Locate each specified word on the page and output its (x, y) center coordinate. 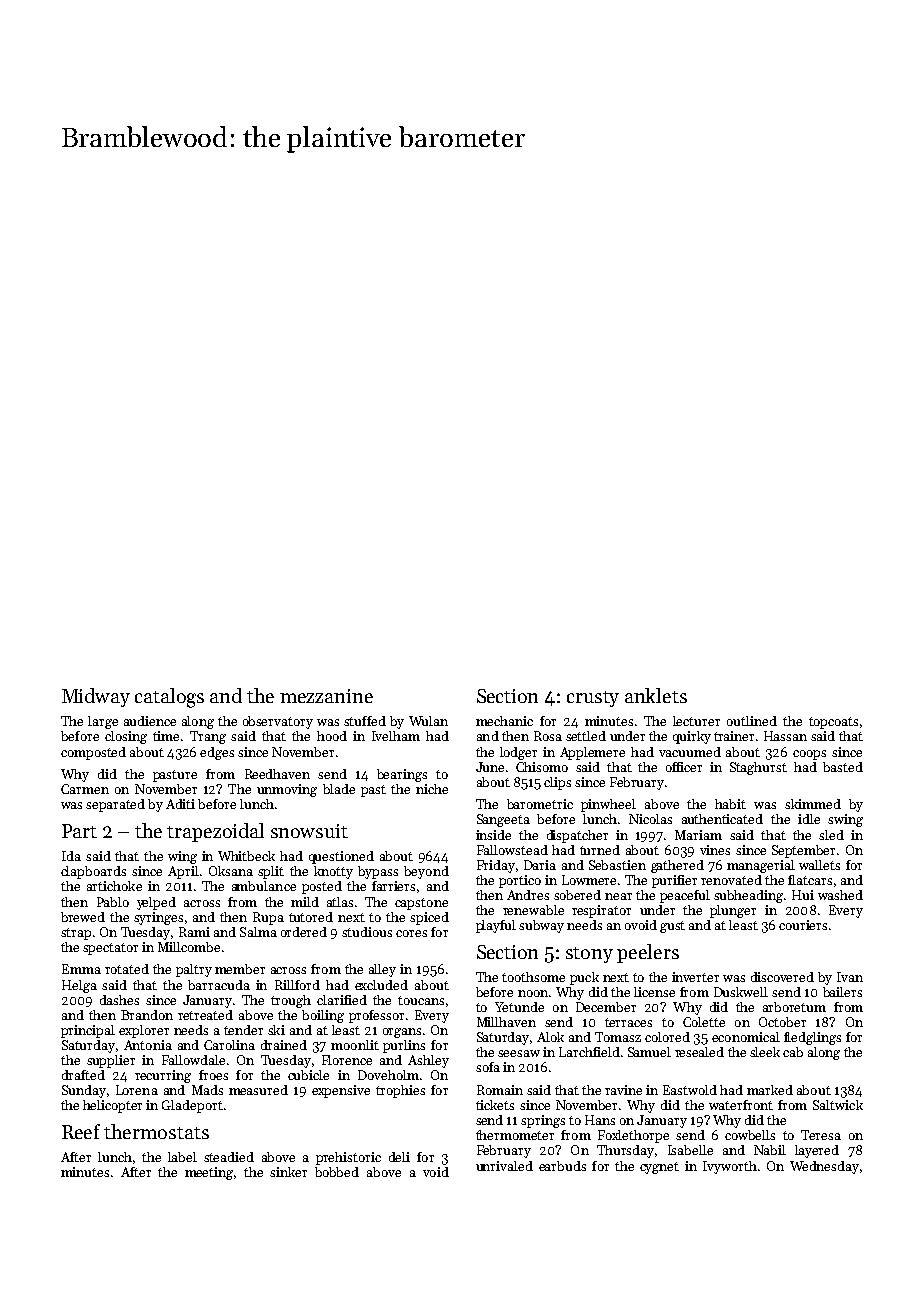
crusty (593, 699)
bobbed (337, 1172)
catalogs (169, 698)
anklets (656, 695)
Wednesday (824, 1167)
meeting (209, 1173)
